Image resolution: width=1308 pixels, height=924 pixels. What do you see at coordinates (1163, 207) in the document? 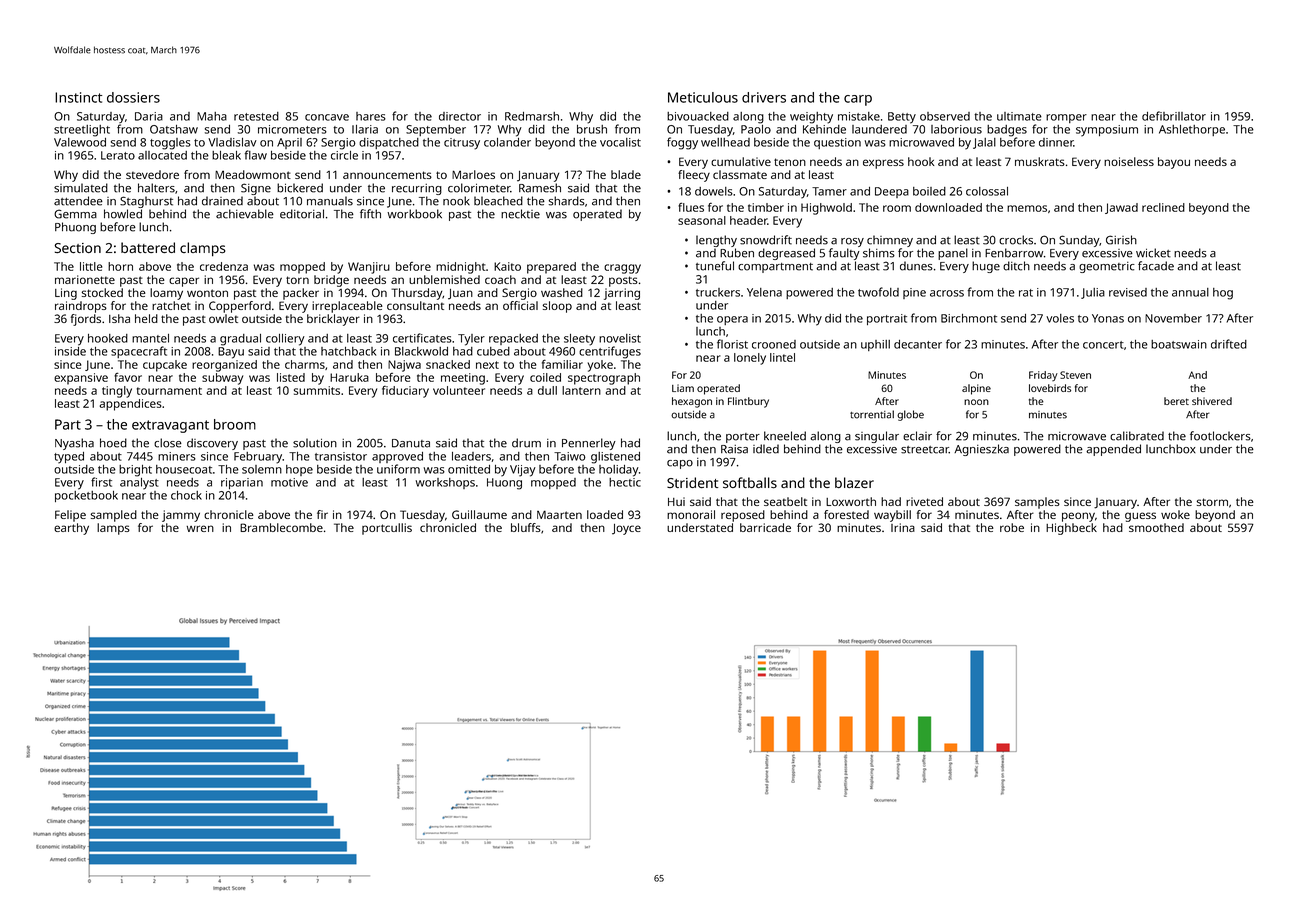
I see `reclined` at bounding box center [1163, 207].
